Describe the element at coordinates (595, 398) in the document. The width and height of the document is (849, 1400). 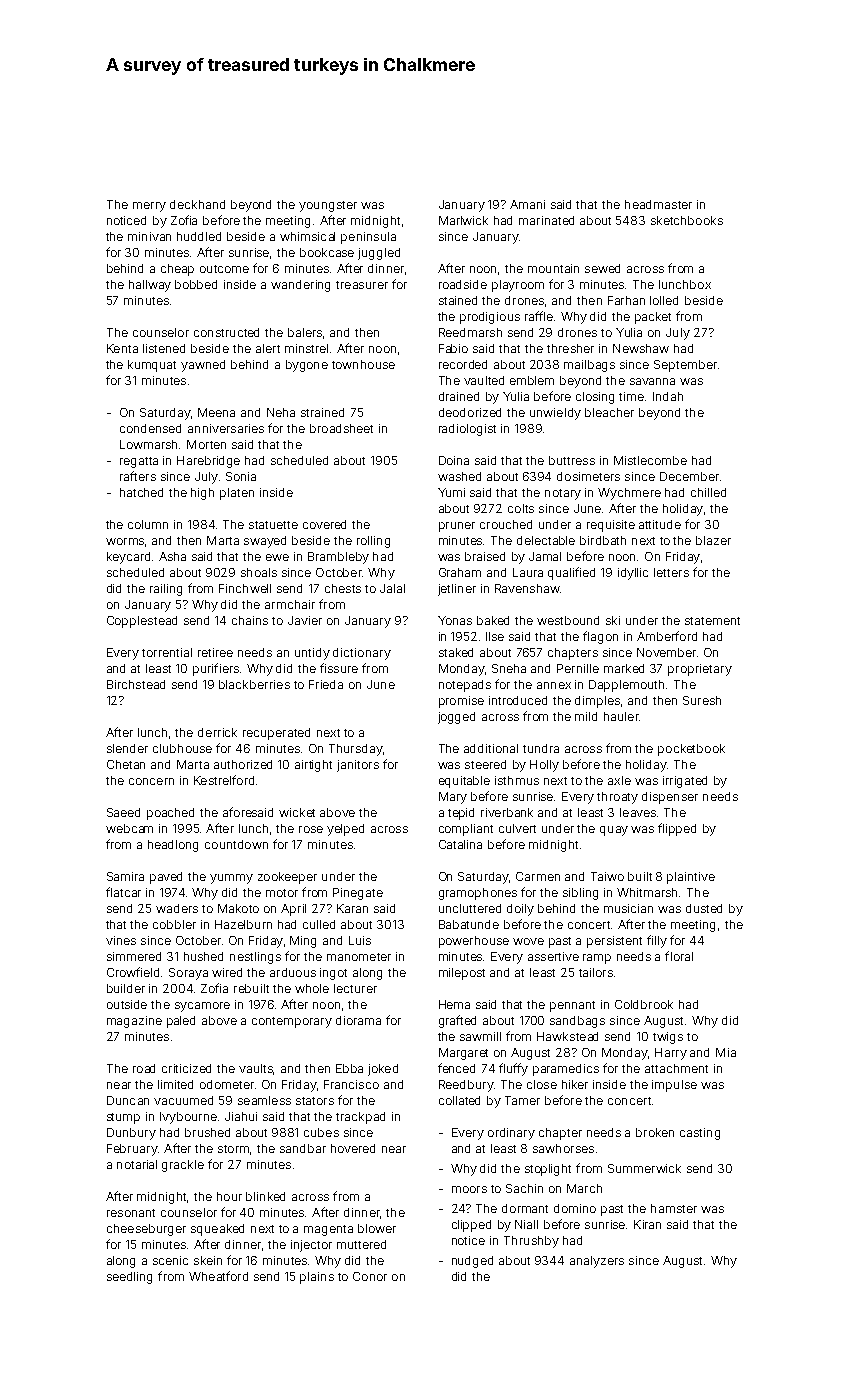
I see `closing` at that location.
